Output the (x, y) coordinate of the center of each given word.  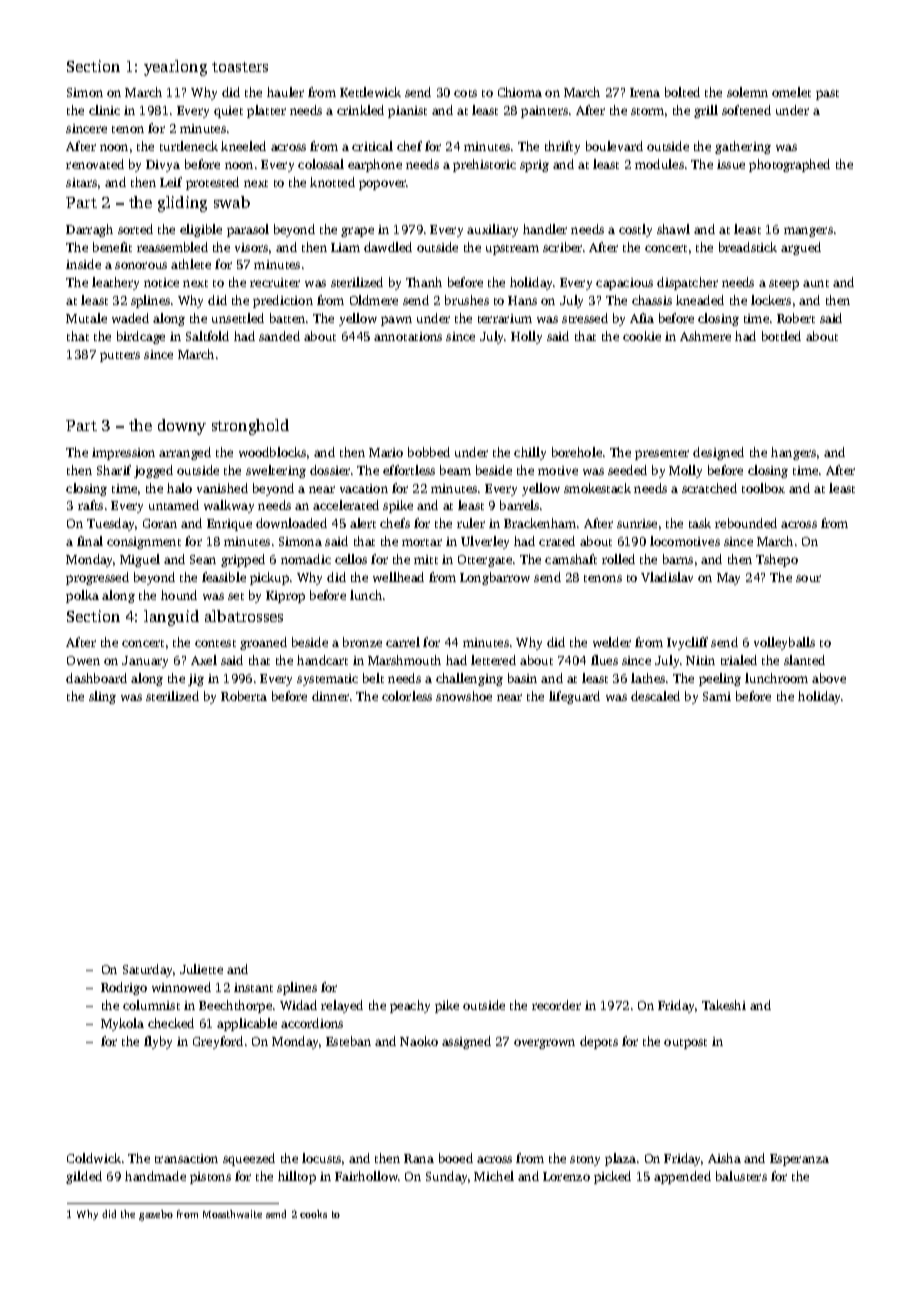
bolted (682, 92)
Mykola (122, 1024)
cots (465, 93)
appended (682, 1177)
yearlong (175, 68)
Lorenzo (566, 1176)
